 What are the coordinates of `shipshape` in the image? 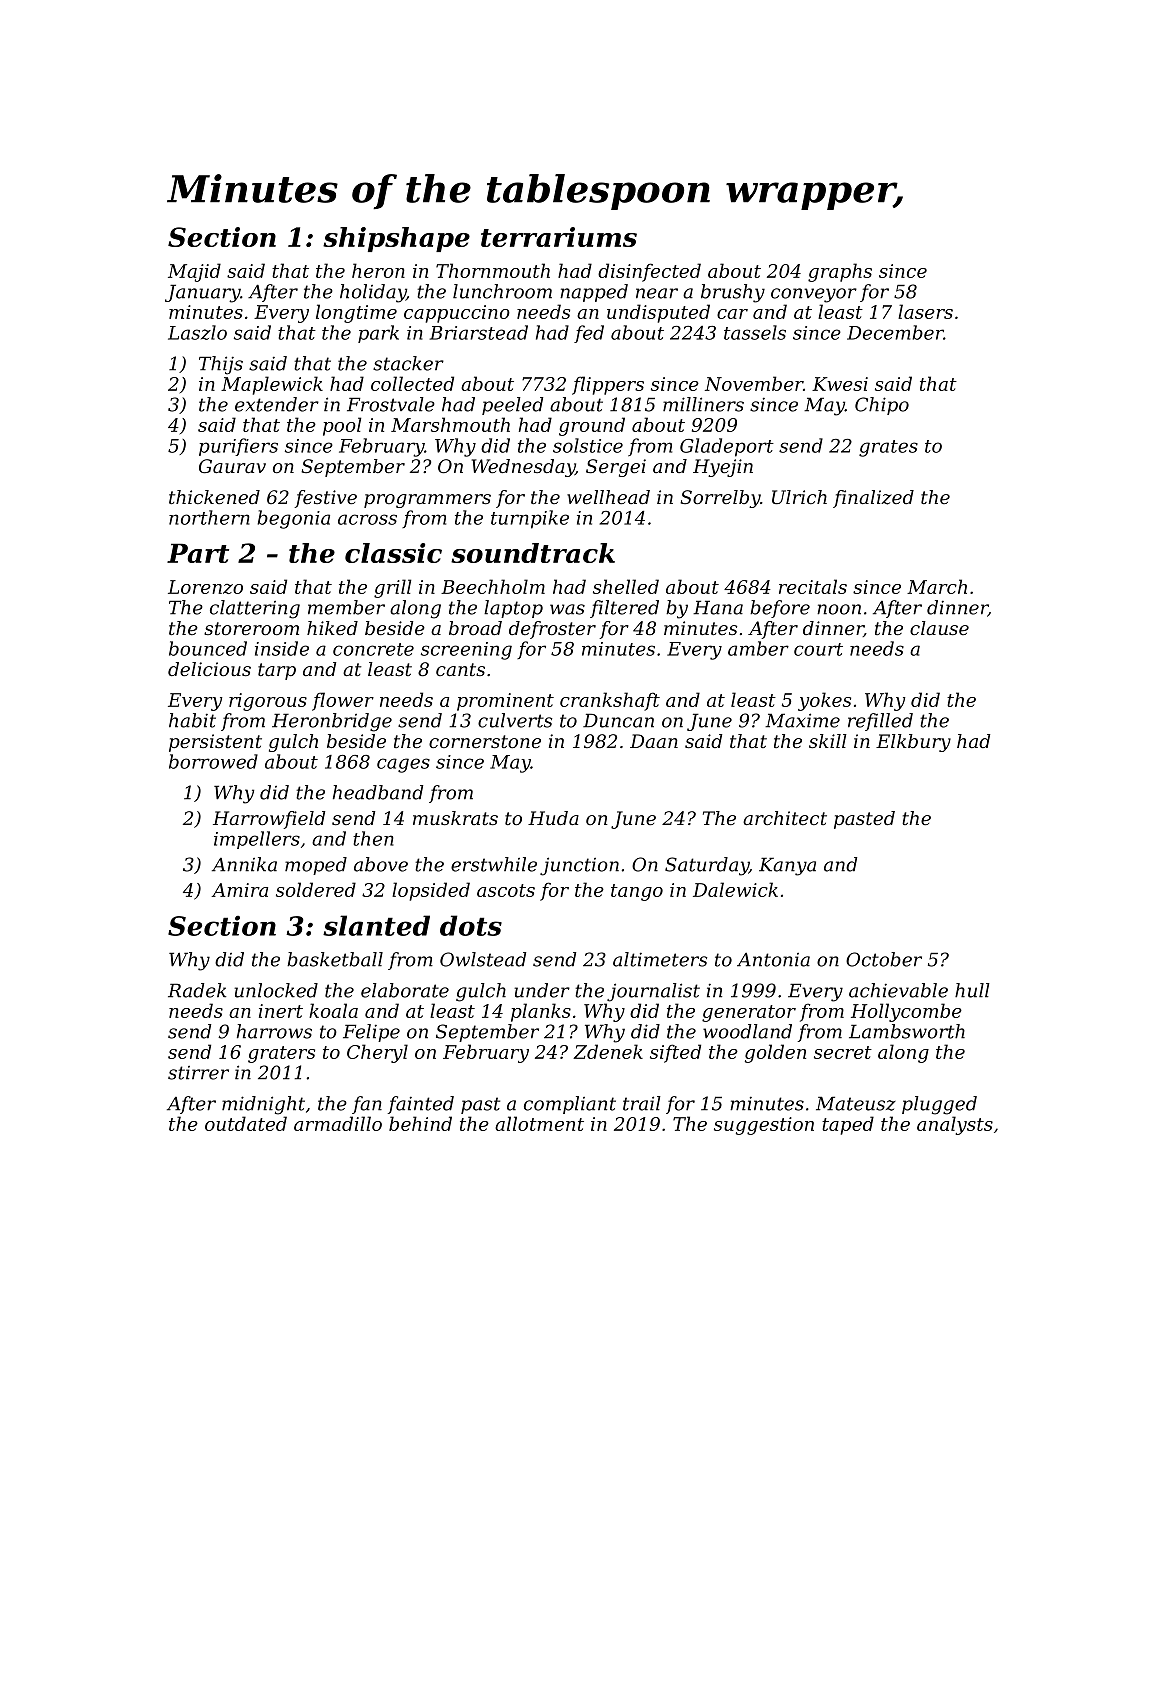 It's located at (396, 239).
